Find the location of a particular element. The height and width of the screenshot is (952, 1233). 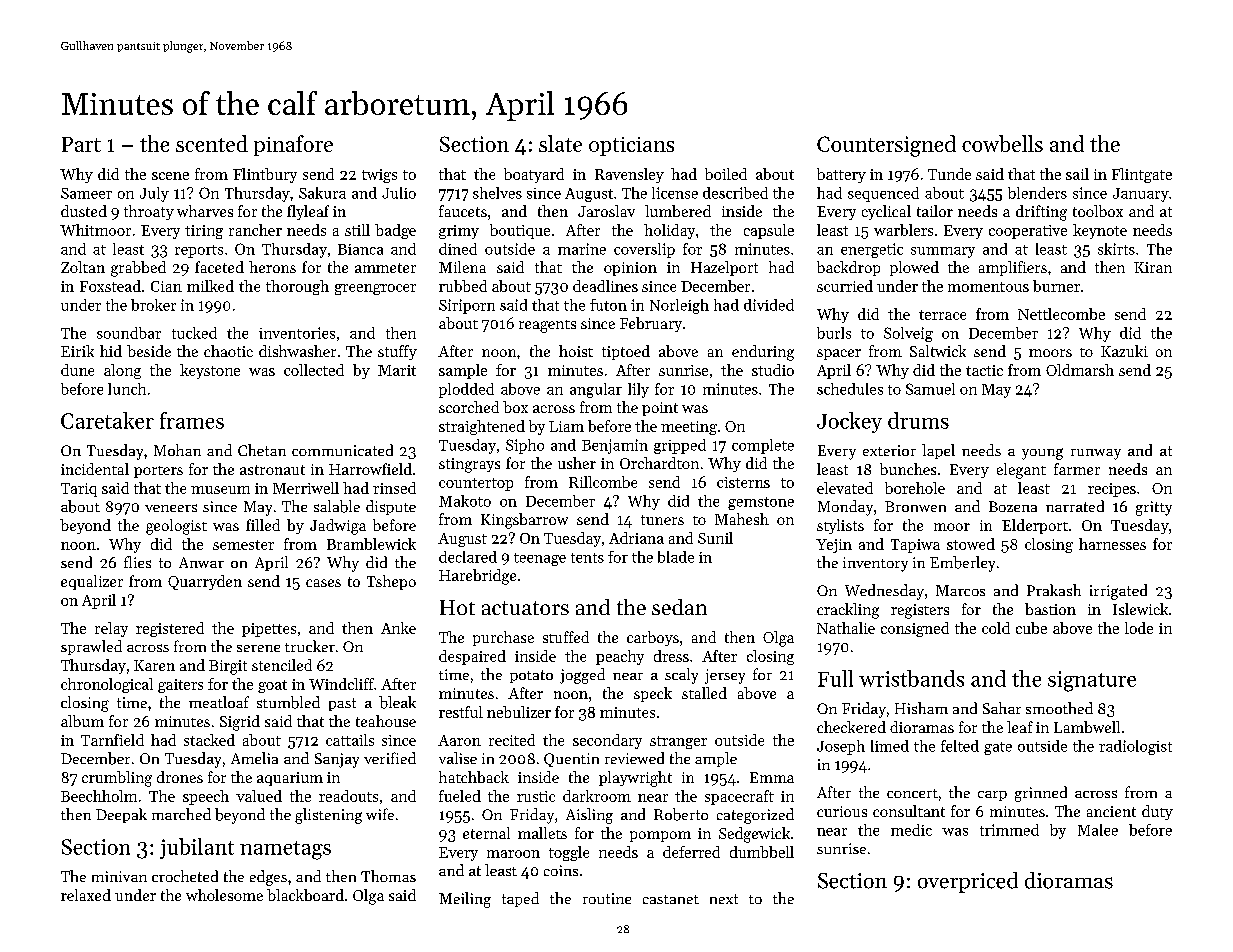

scene is located at coordinates (170, 176).
